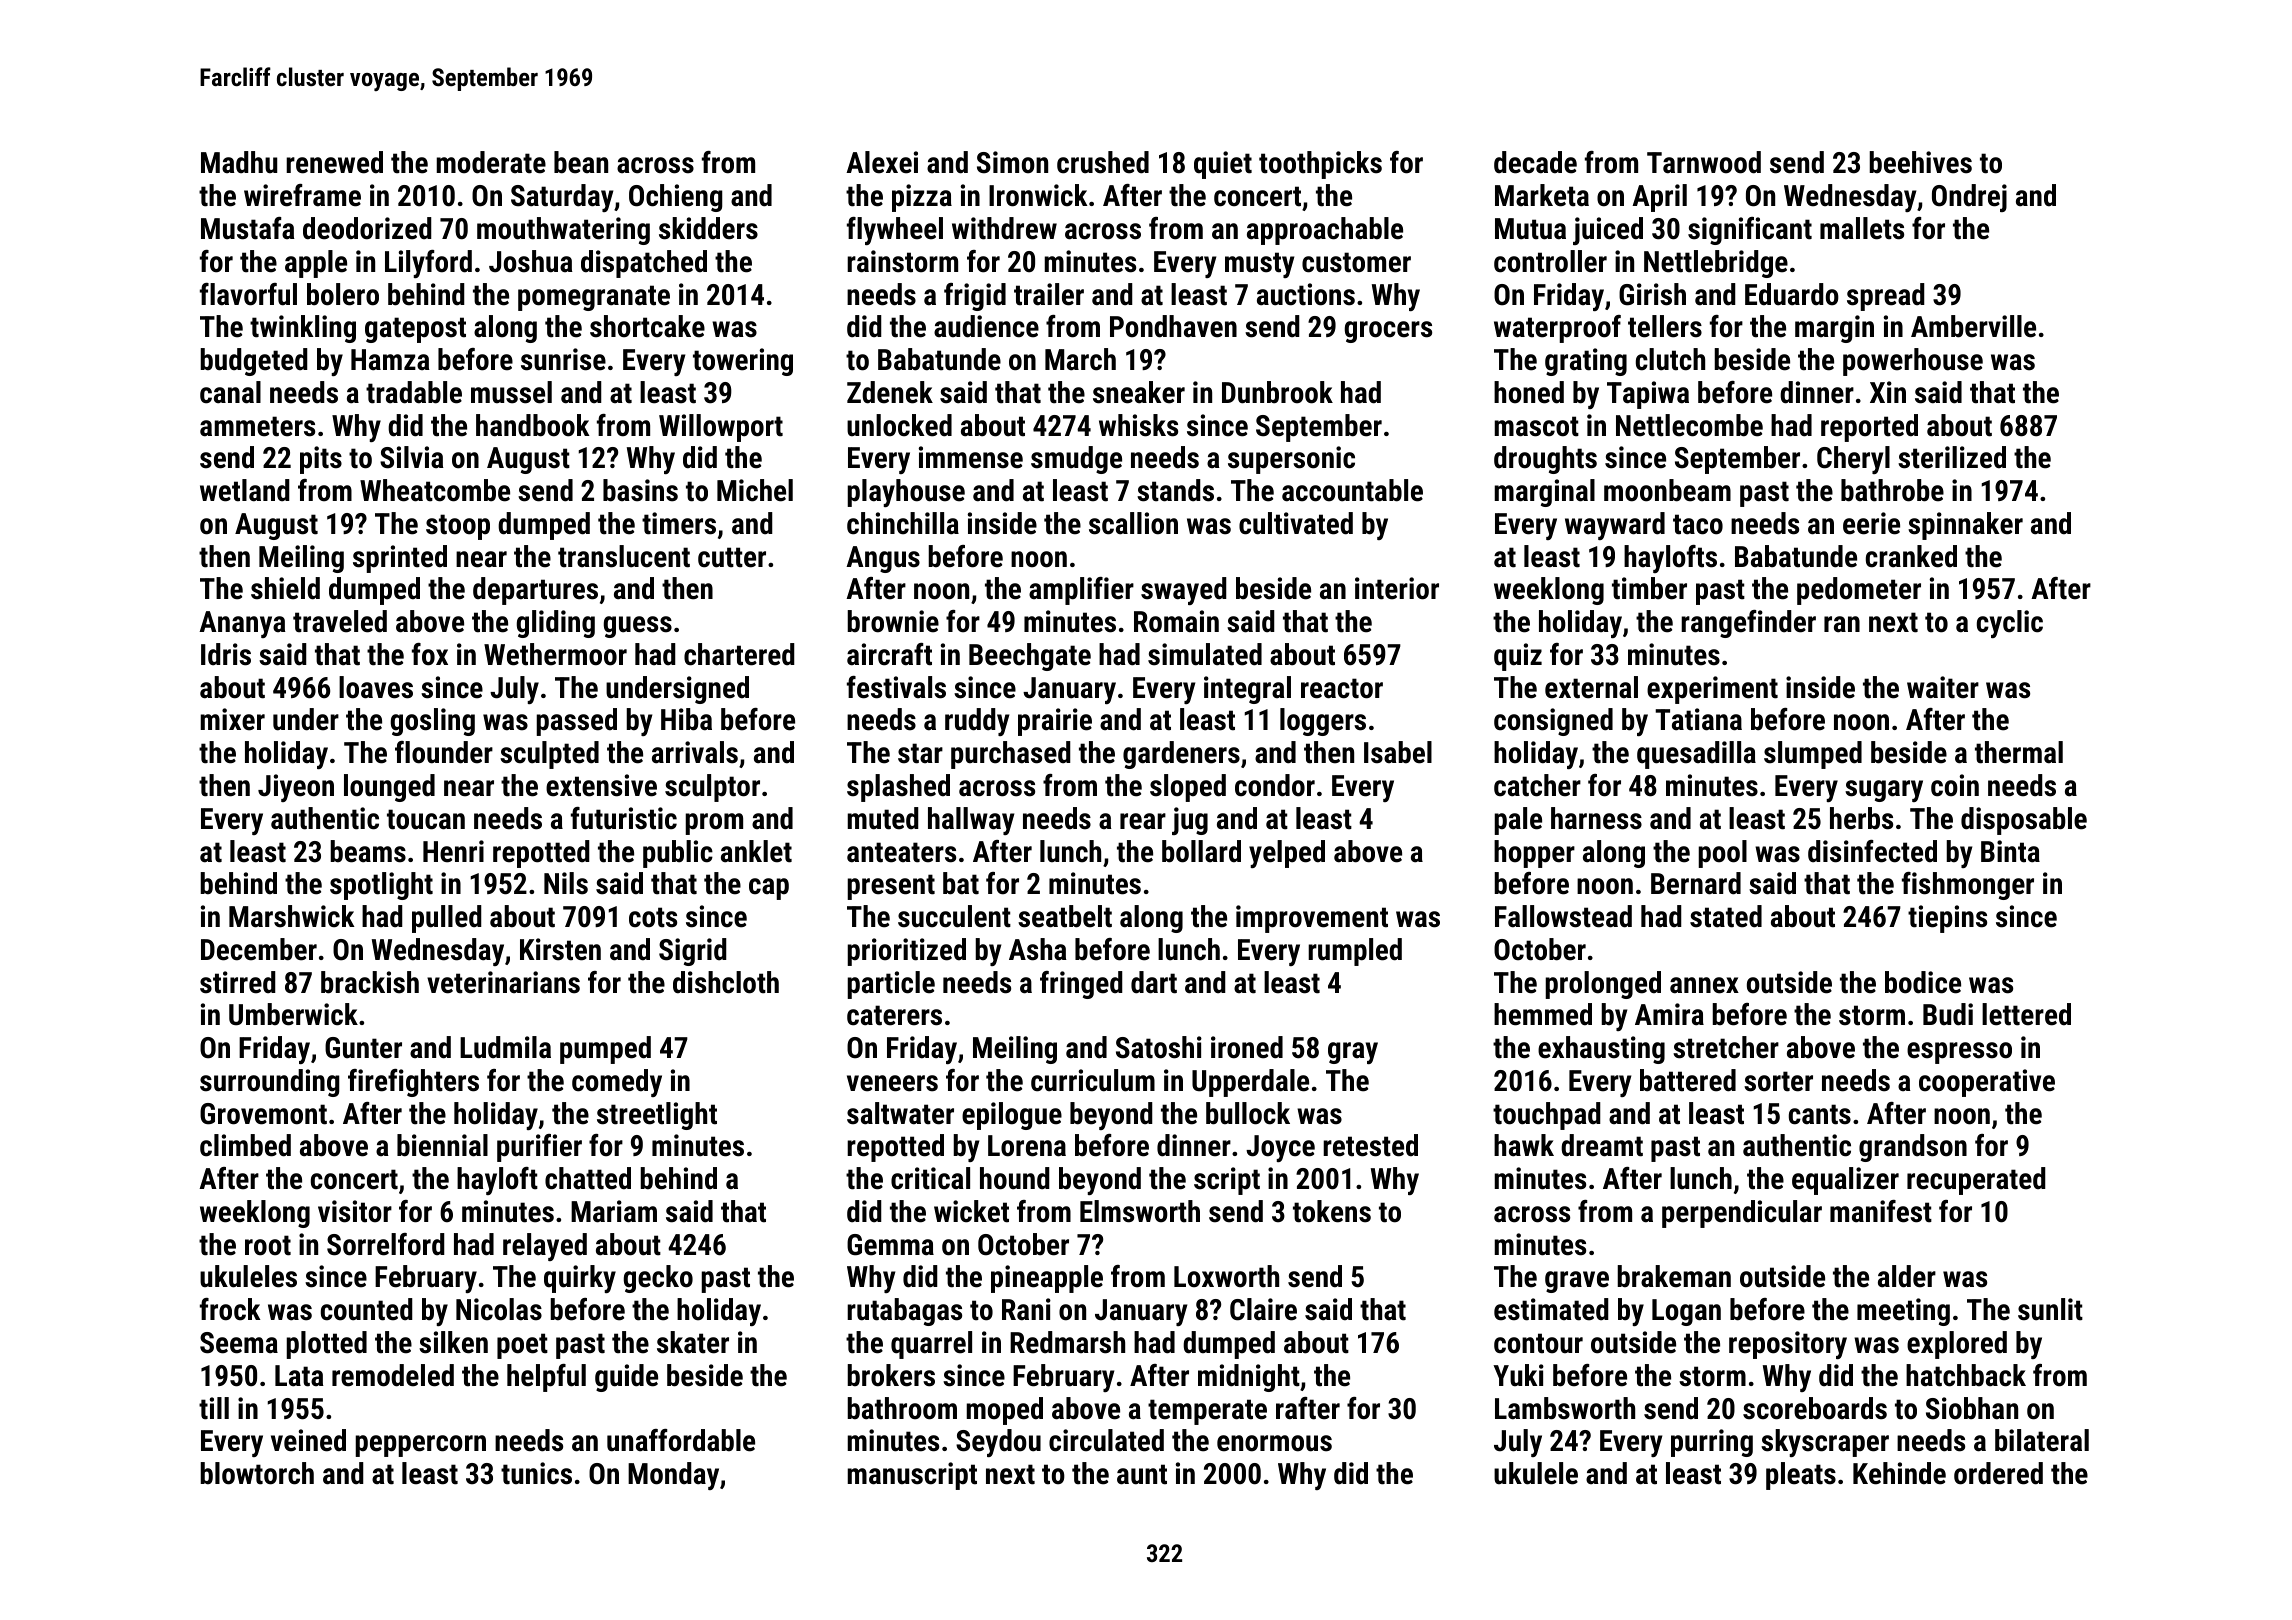 This screenshot has width=2292, height=1620. What do you see at coordinates (1291, 460) in the screenshot?
I see `supersonic` at bounding box center [1291, 460].
